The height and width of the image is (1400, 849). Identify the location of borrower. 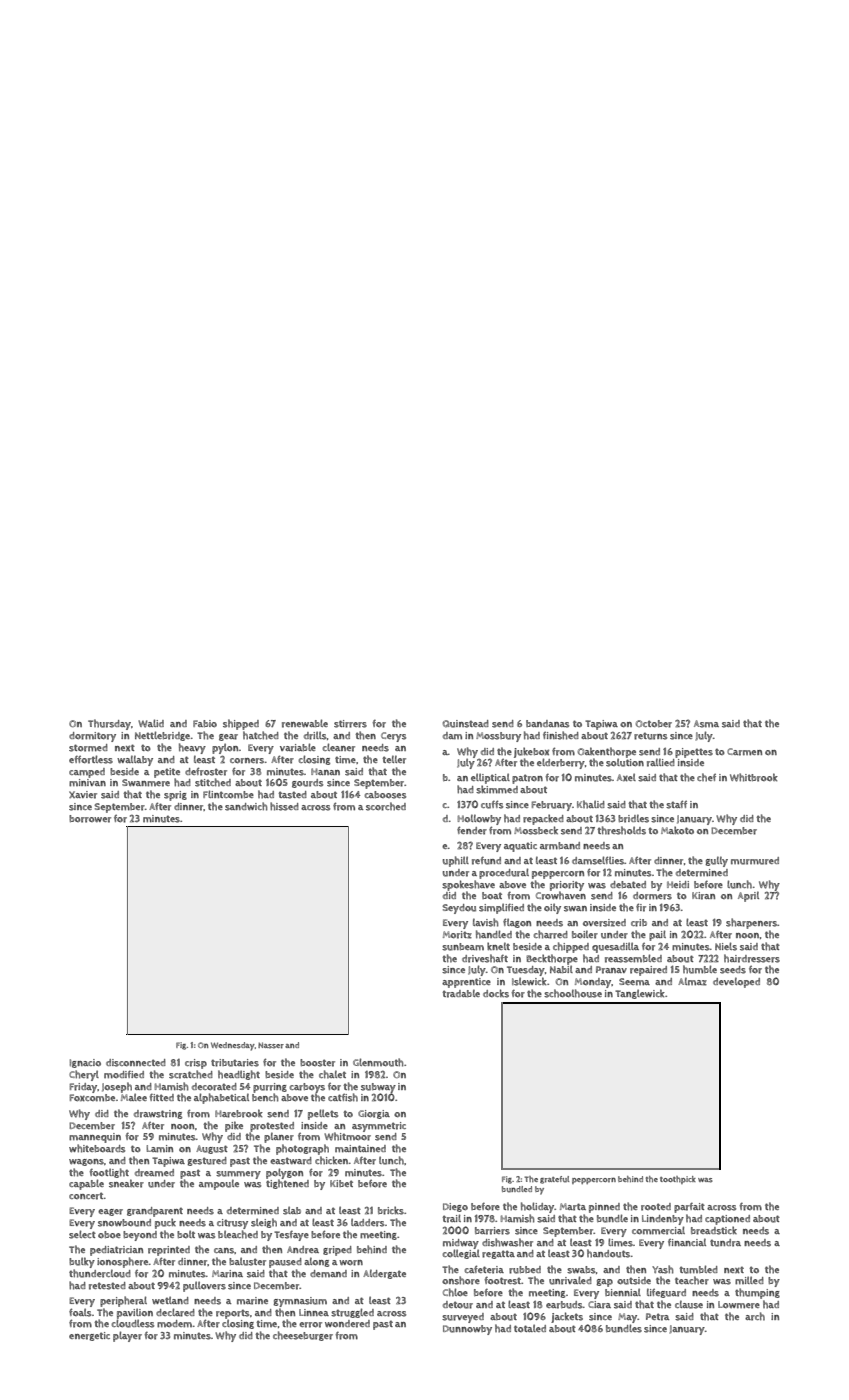
(90, 819).
